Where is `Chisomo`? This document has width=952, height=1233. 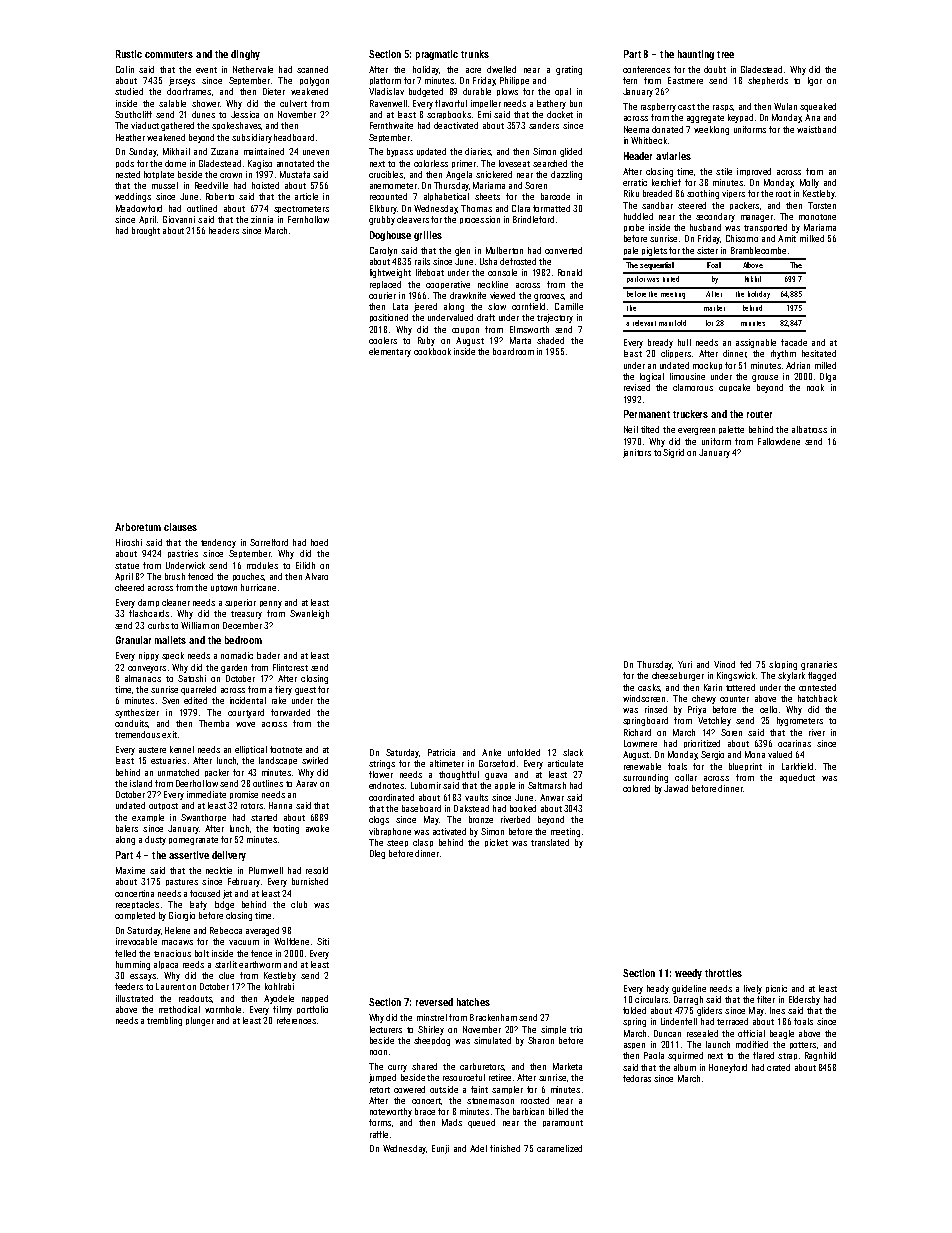 Chisomo is located at coordinates (742, 238).
